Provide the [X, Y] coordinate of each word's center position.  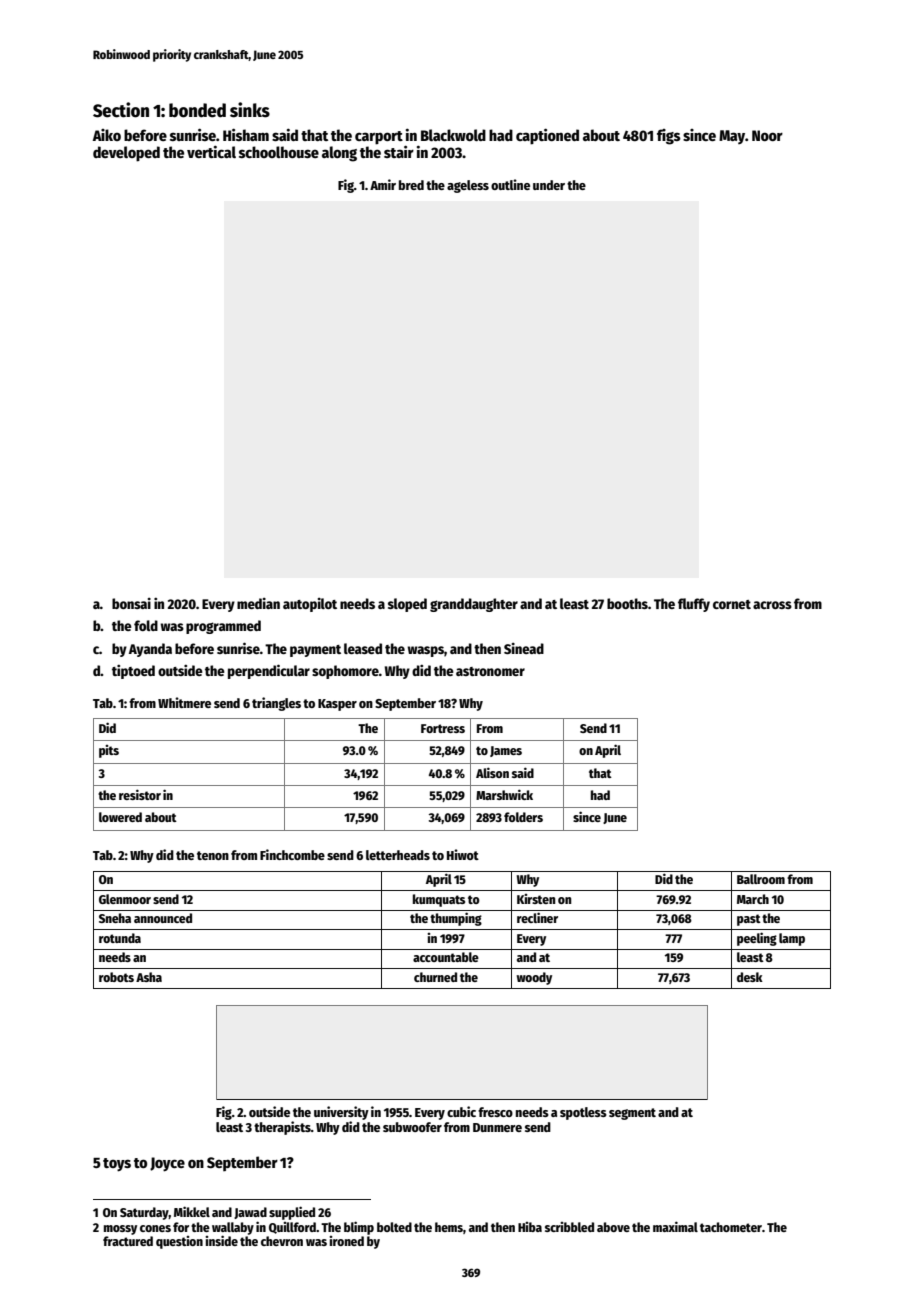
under [549, 185]
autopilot [310, 605]
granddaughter [474, 605]
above [613, 1227]
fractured [128, 1241]
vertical [211, 151]
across [772, 605]
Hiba [530, 1227]
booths [627, 603]
